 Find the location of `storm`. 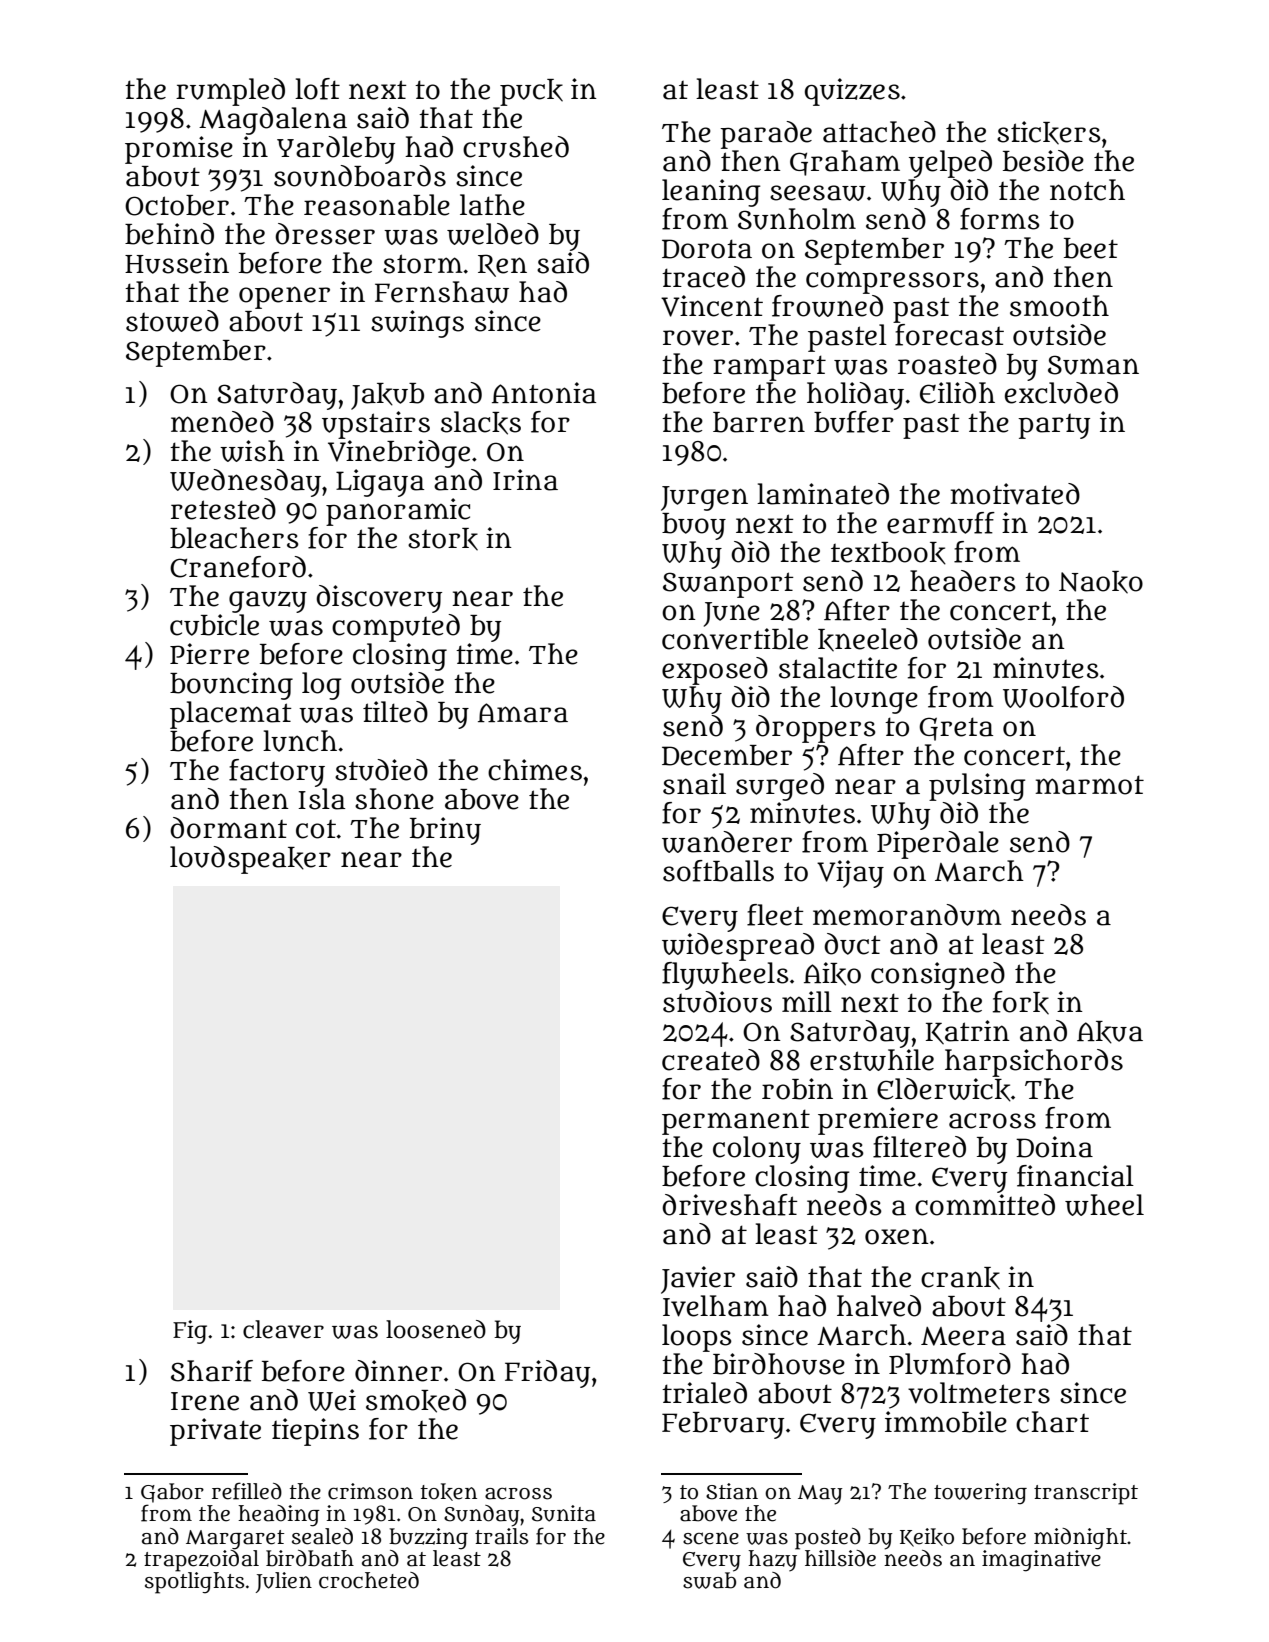

storm is located at coordinates (423, 264).
